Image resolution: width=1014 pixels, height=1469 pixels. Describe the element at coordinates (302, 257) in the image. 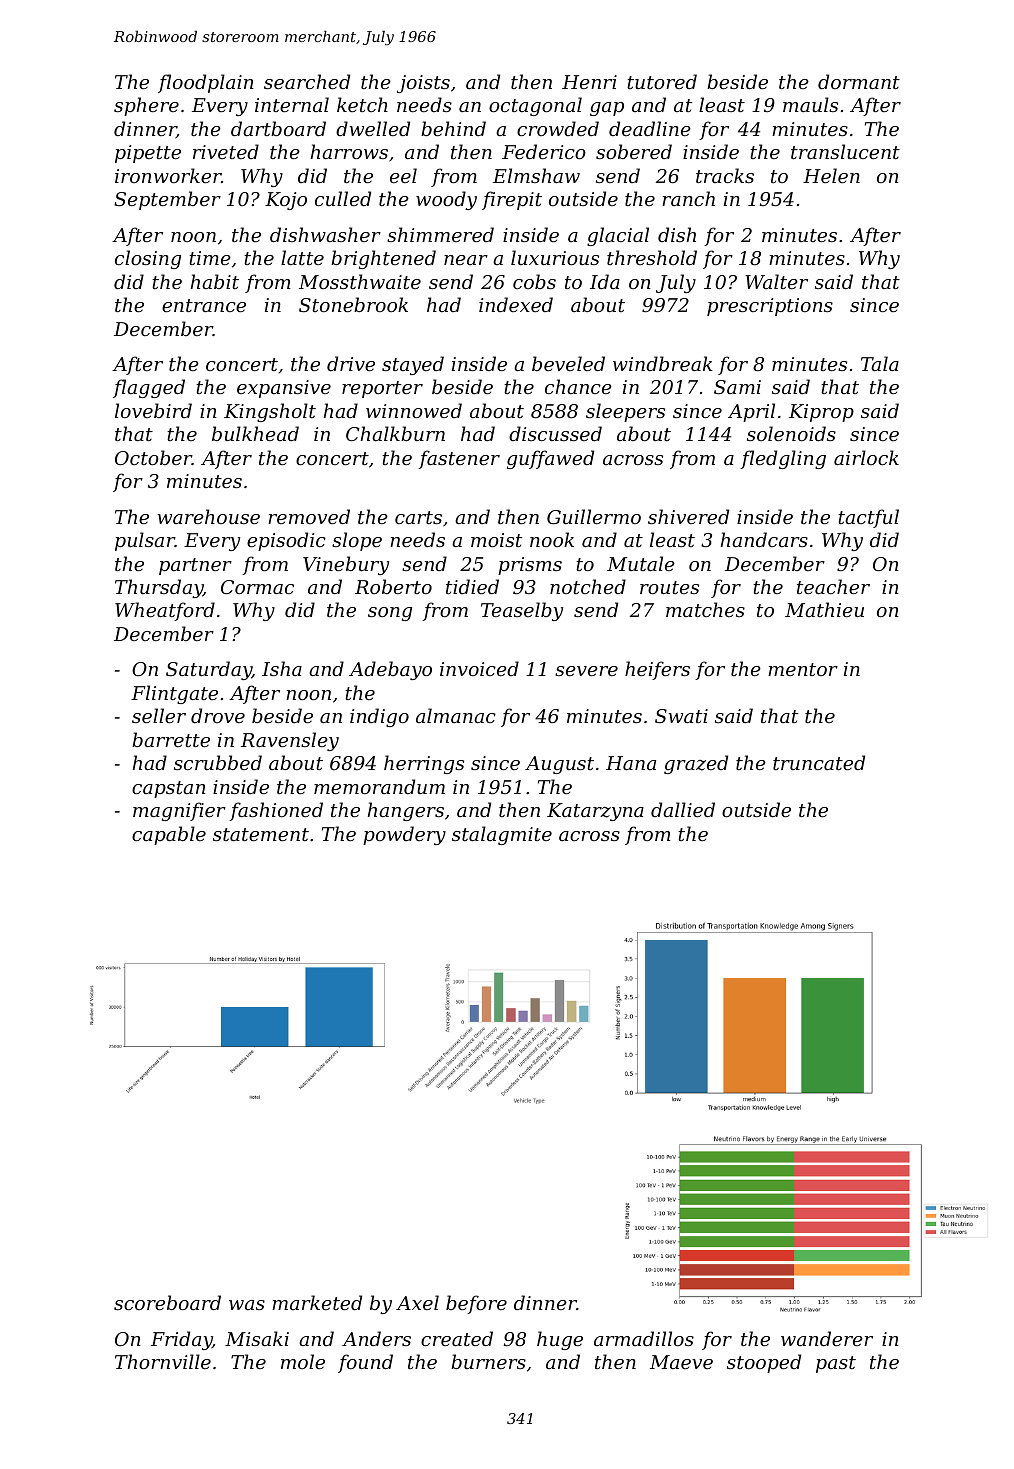

I see `latte` at that location.
